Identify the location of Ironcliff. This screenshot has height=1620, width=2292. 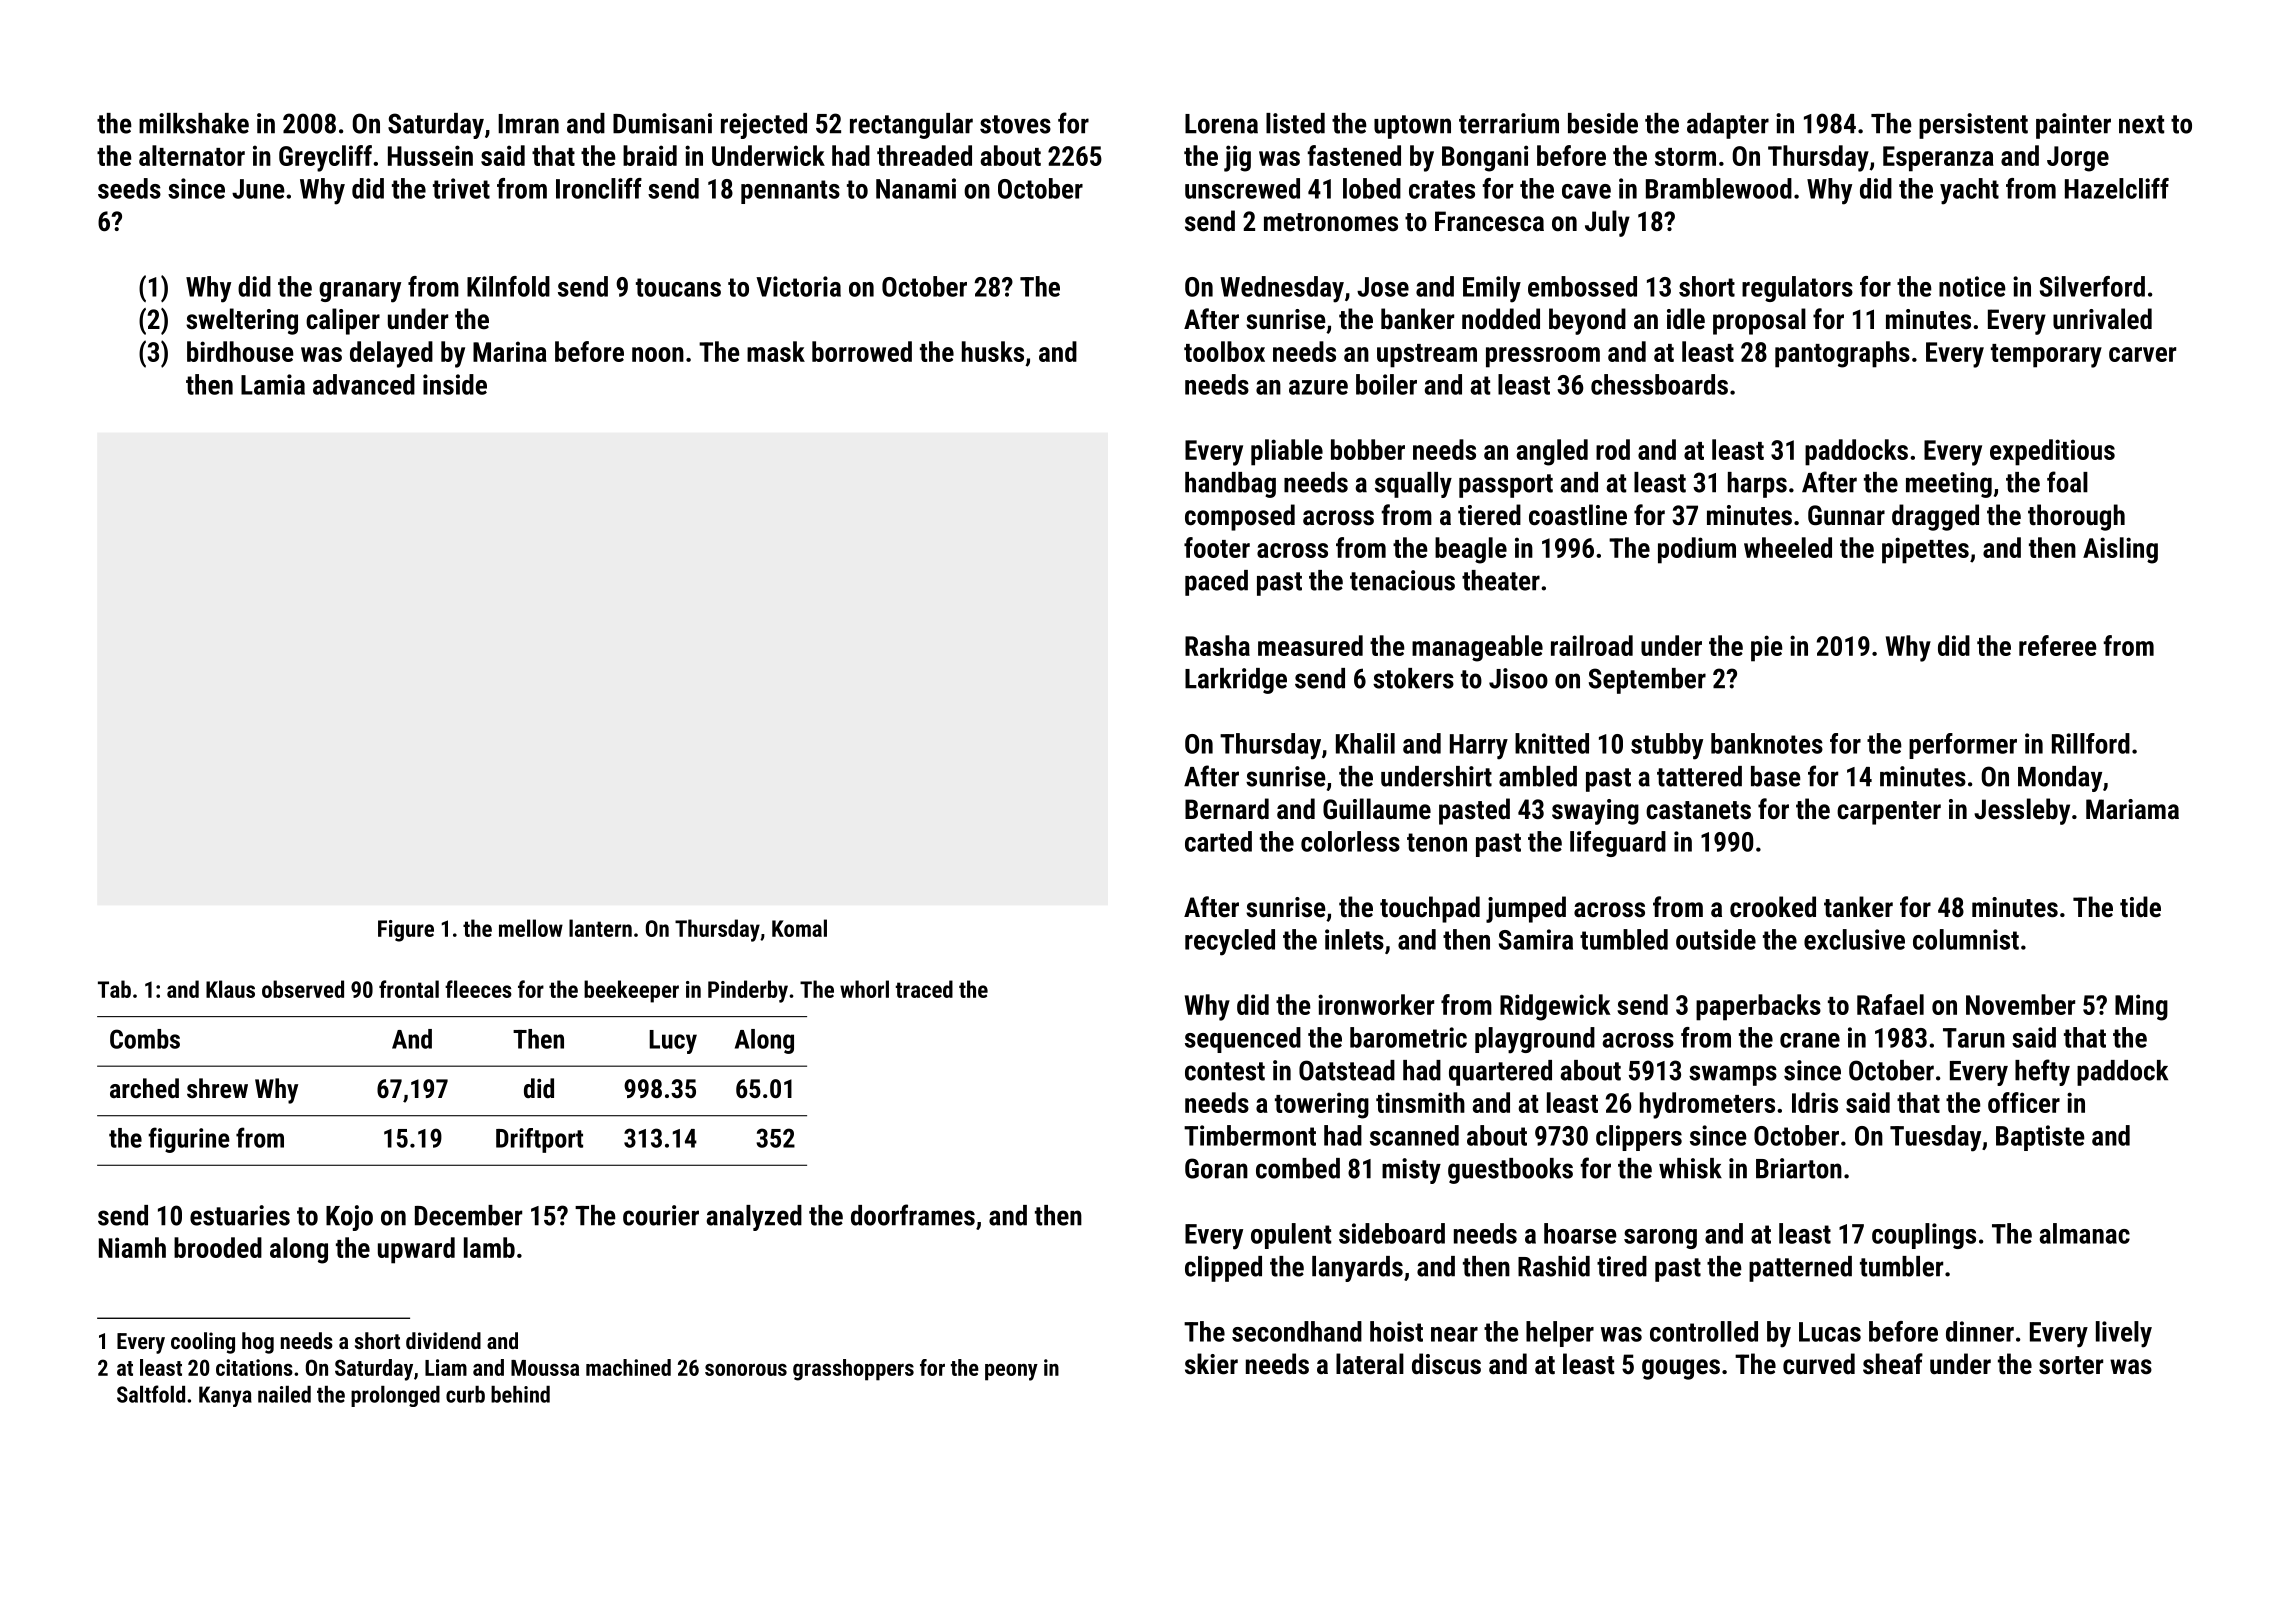
(599, 188).
